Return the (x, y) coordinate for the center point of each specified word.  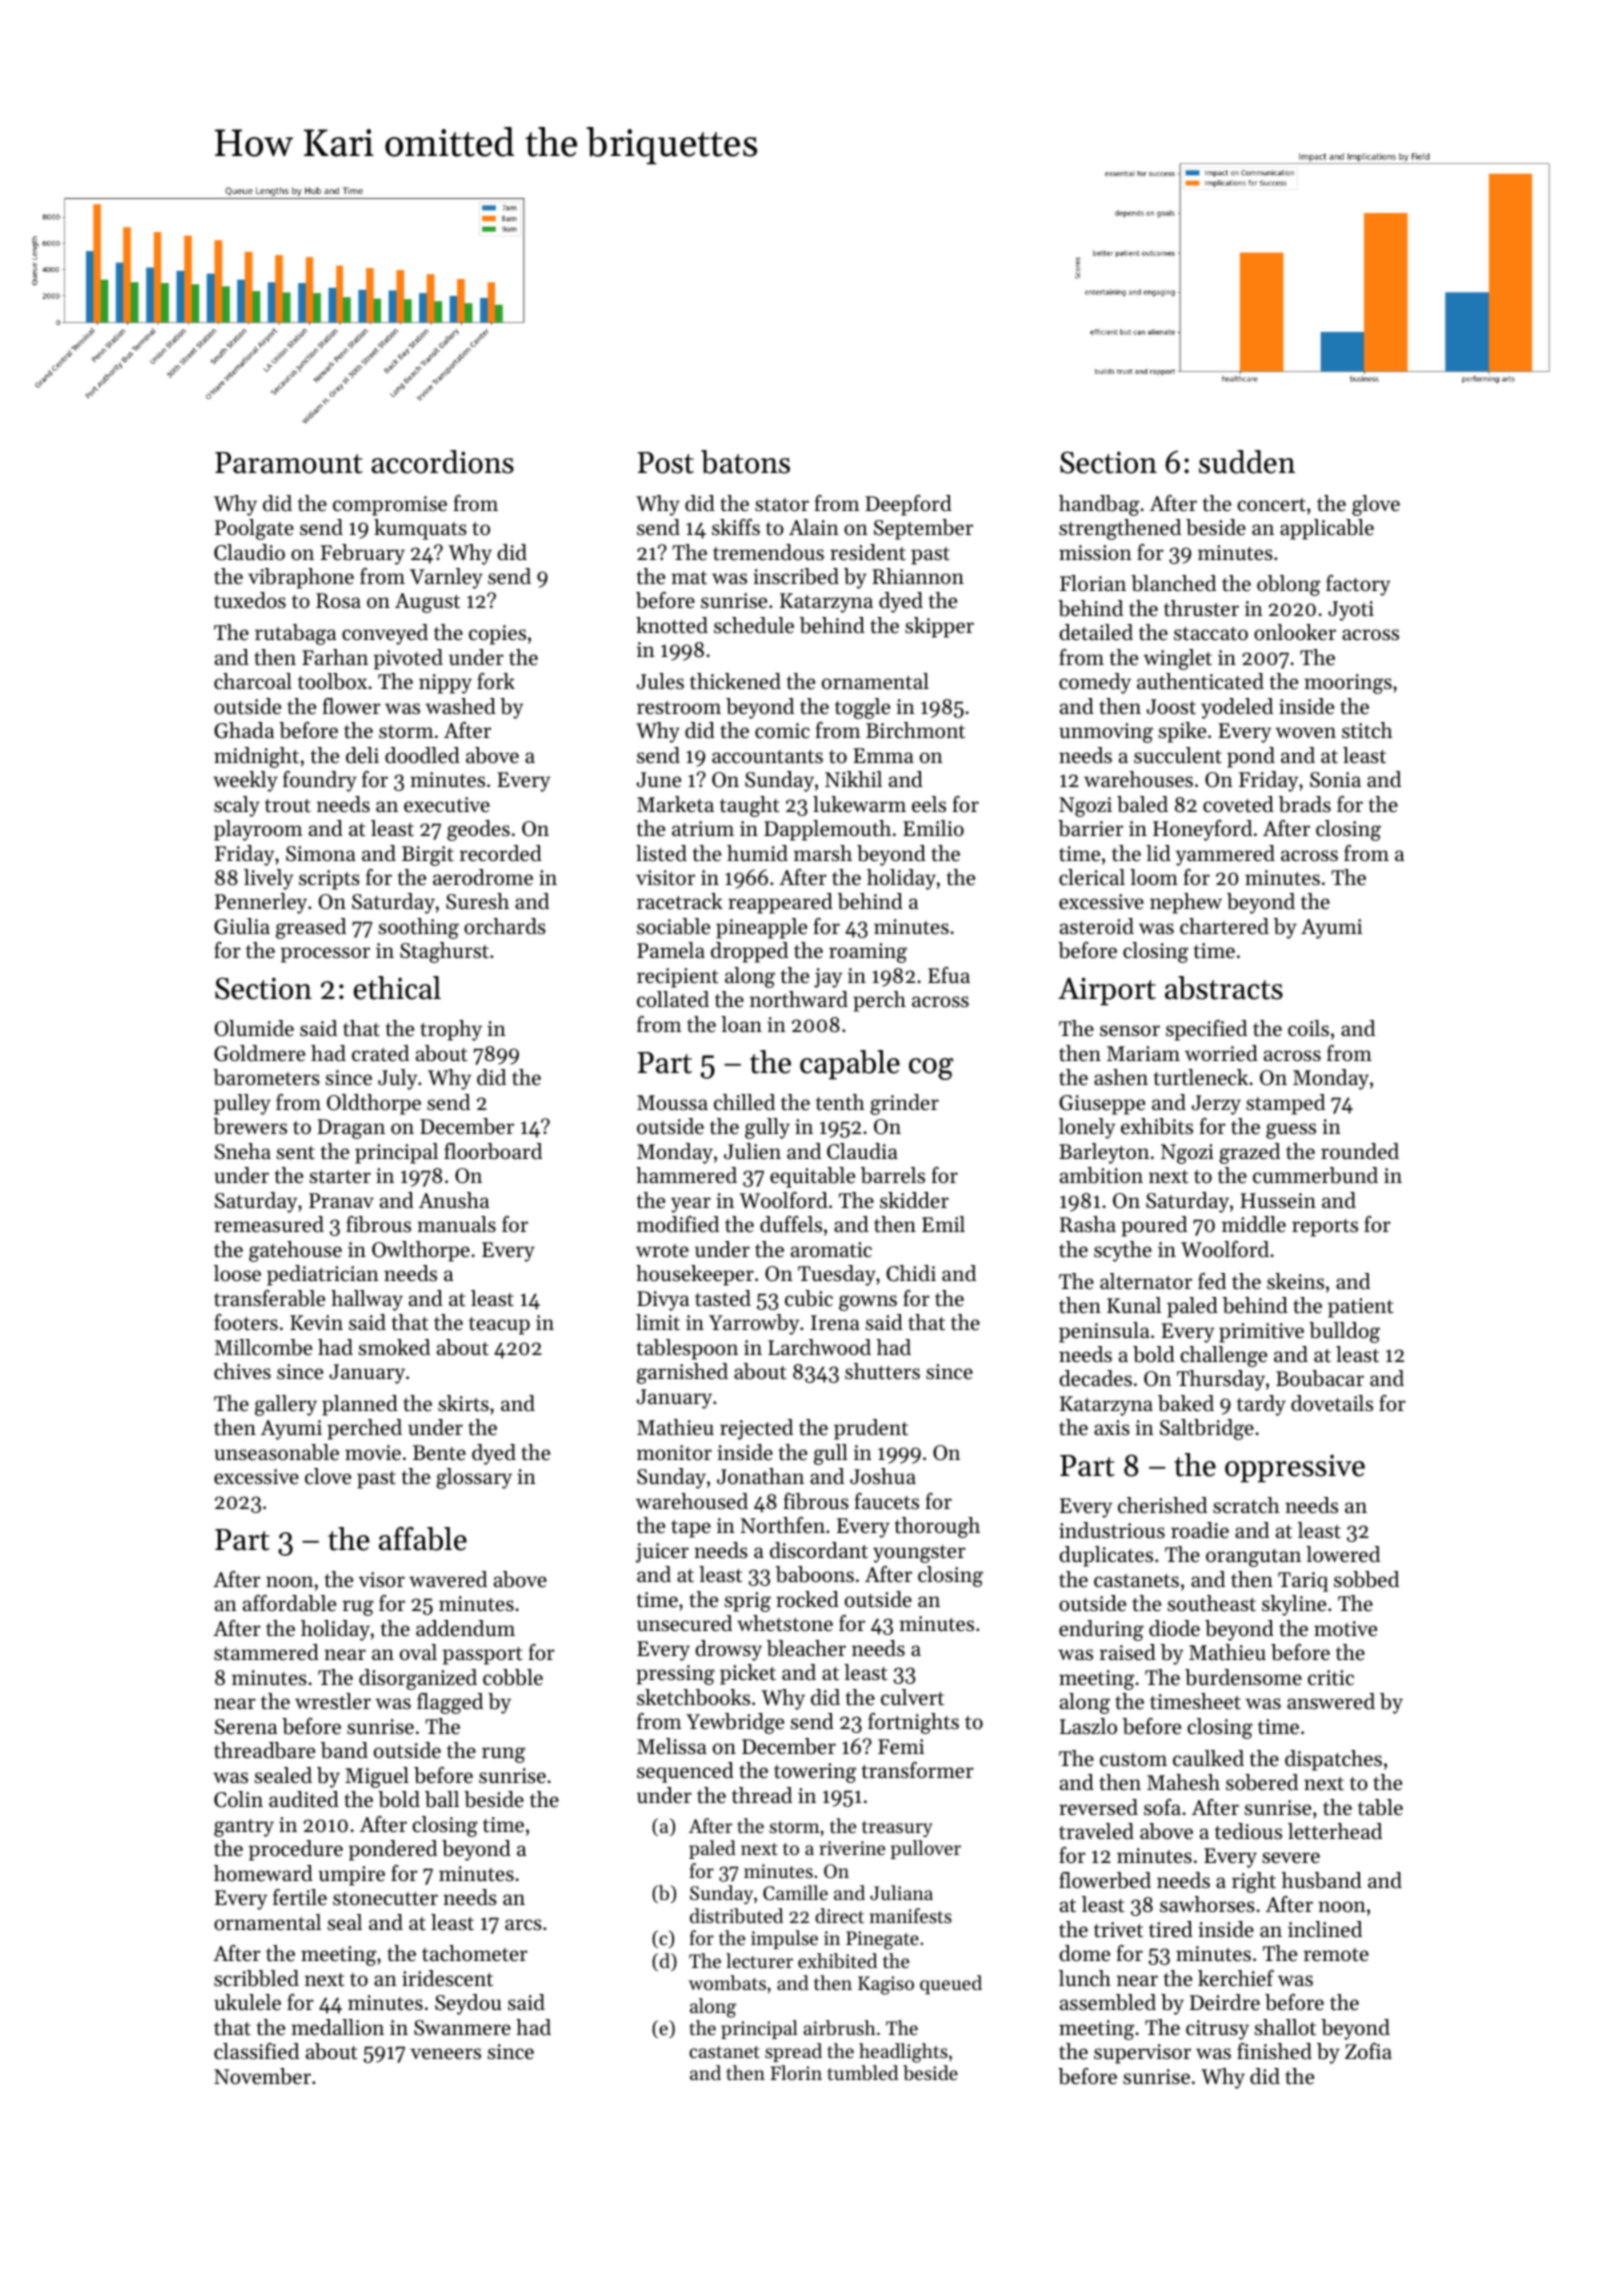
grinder (904, 1104)
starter (340, 1177)
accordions (442, 462)
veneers (445, 2054)
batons (745, 462)
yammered (1225, 855)
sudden (1247, 462)
